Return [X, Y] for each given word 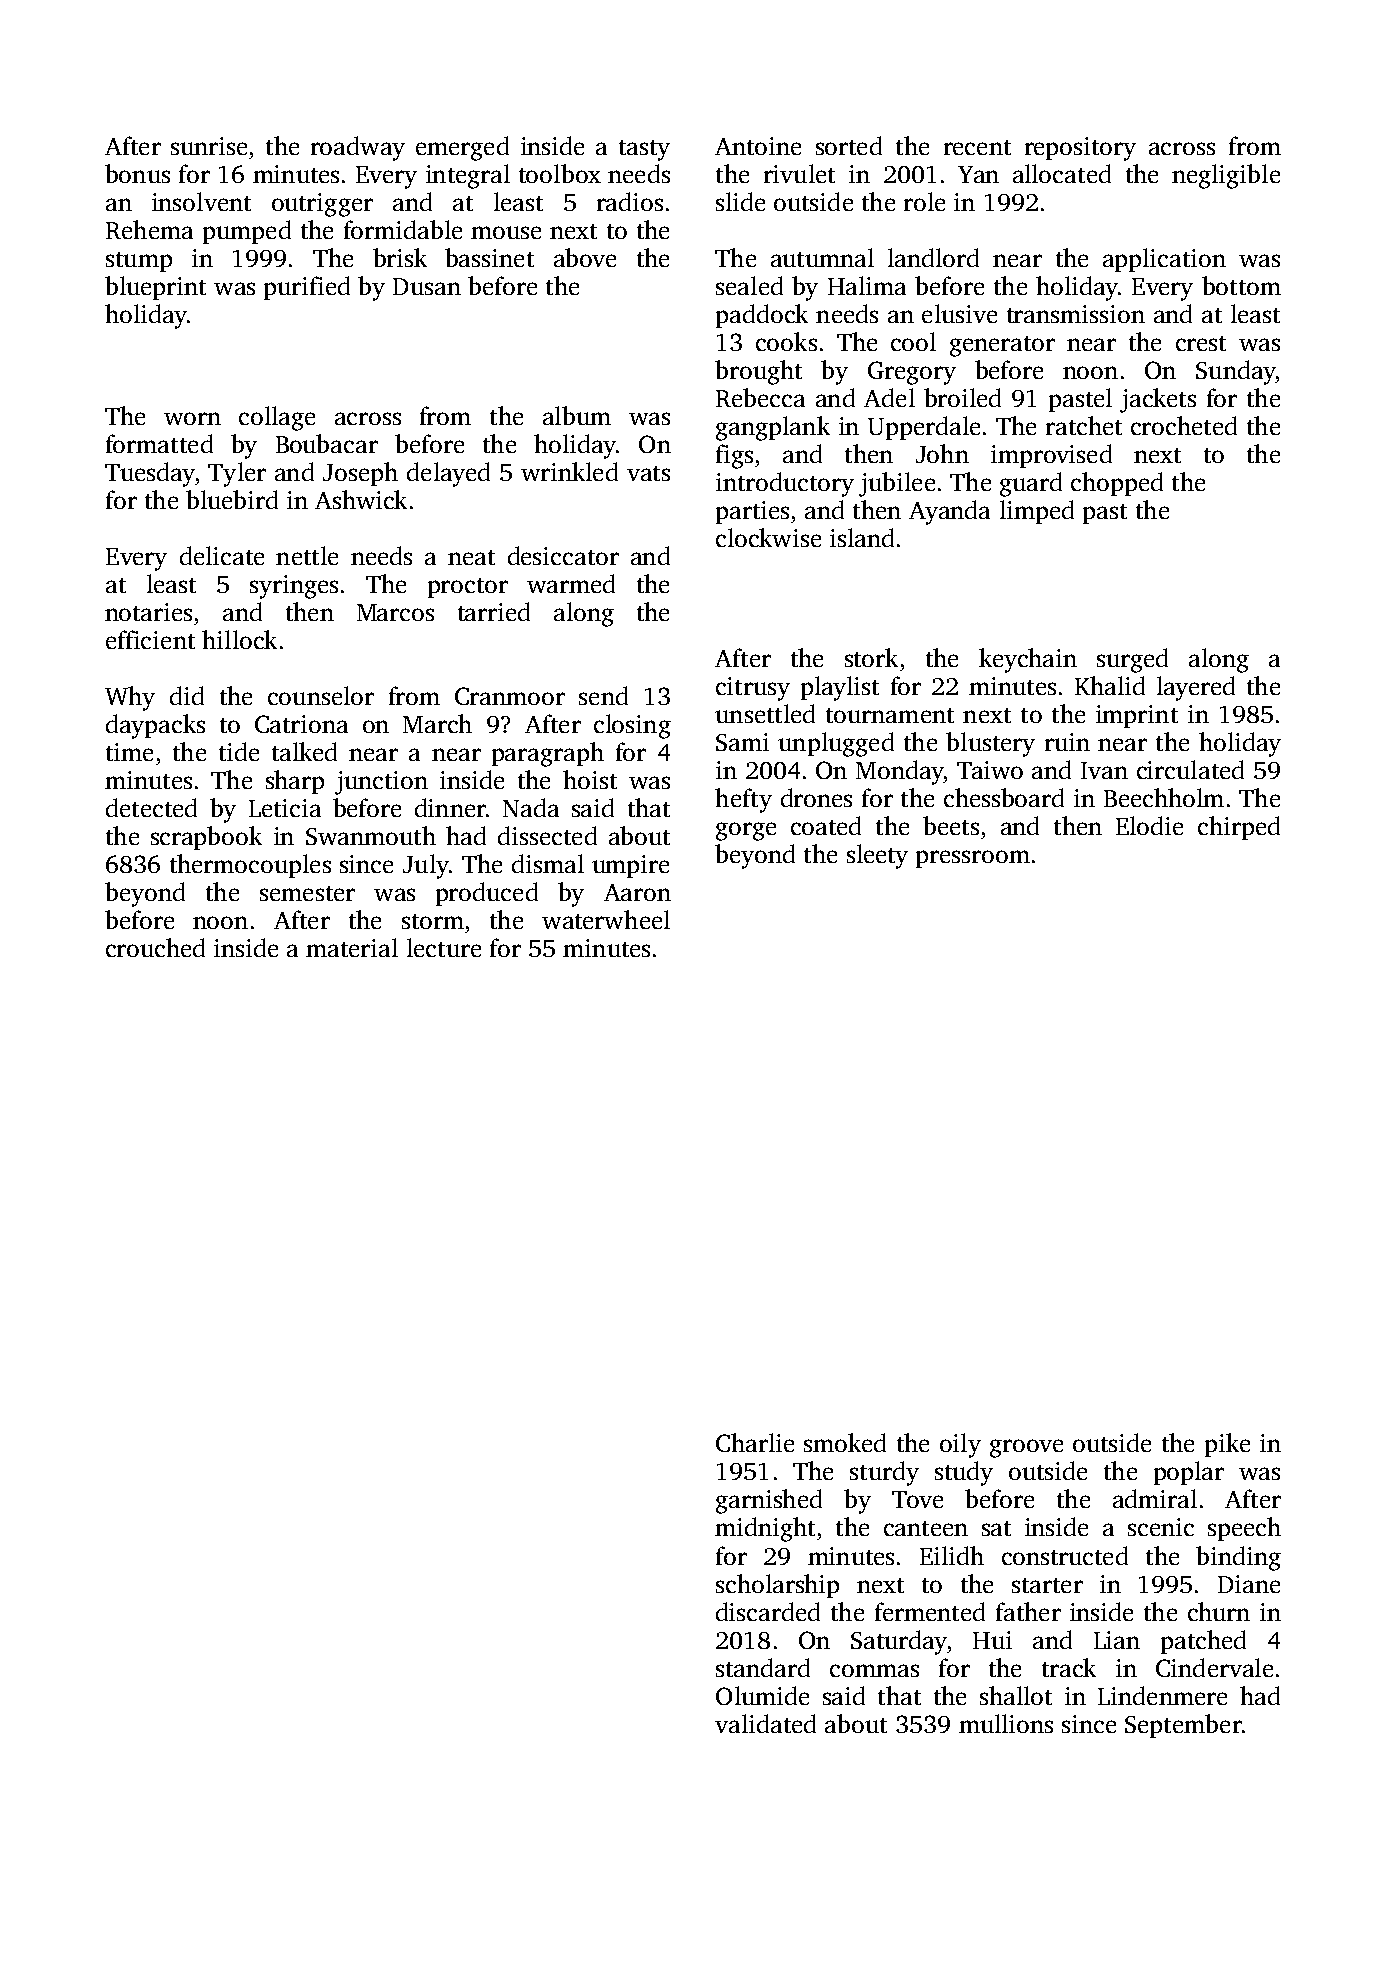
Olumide [762, 1695]
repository [1080, 149]
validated [765, 1723]
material [352, 947]
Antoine [758, 146]
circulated [1190, 769]
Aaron [637, 892]
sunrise [209, 146]
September [1183, 1726]
